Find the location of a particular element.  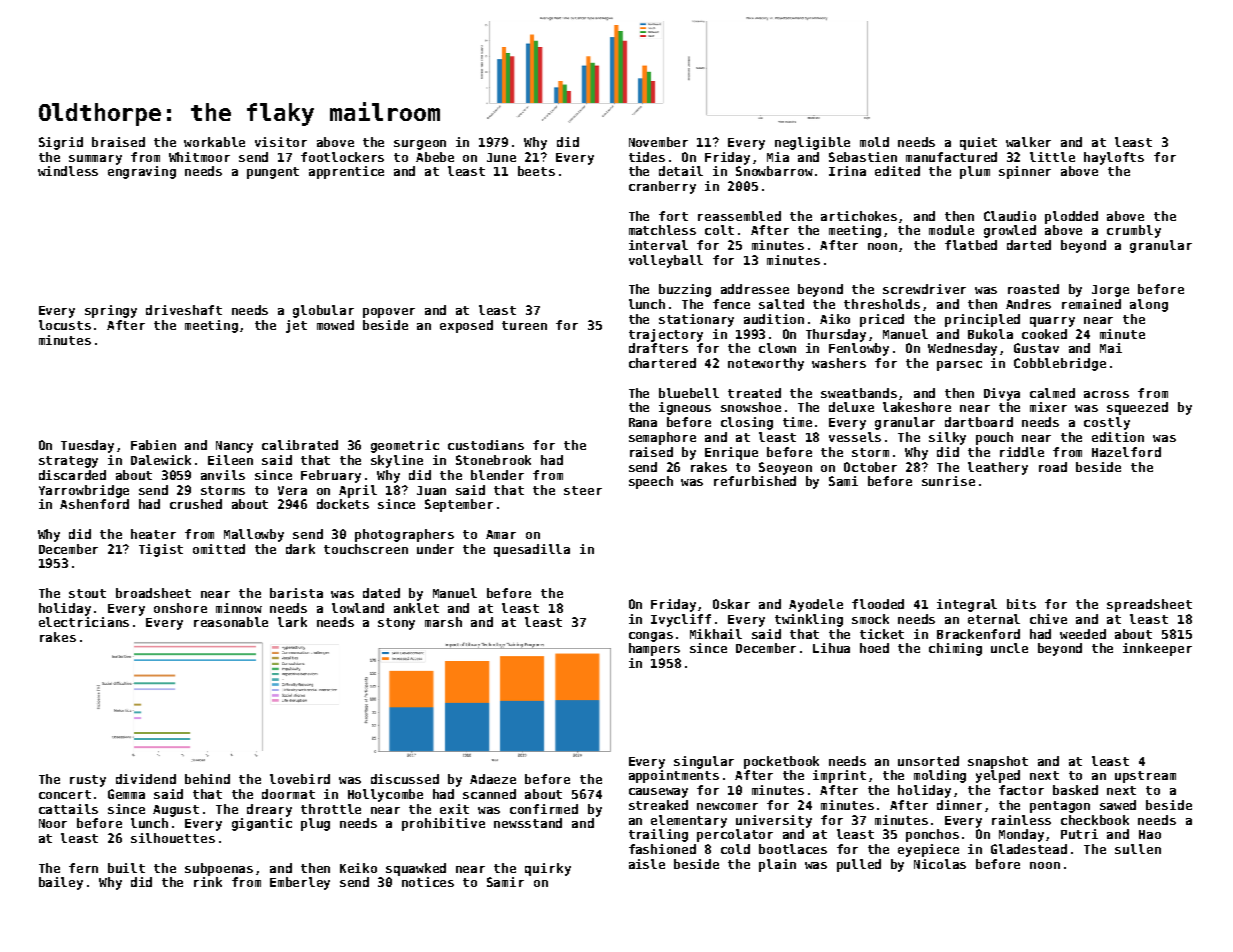

sunrise is located at coordinates (948, 481).
